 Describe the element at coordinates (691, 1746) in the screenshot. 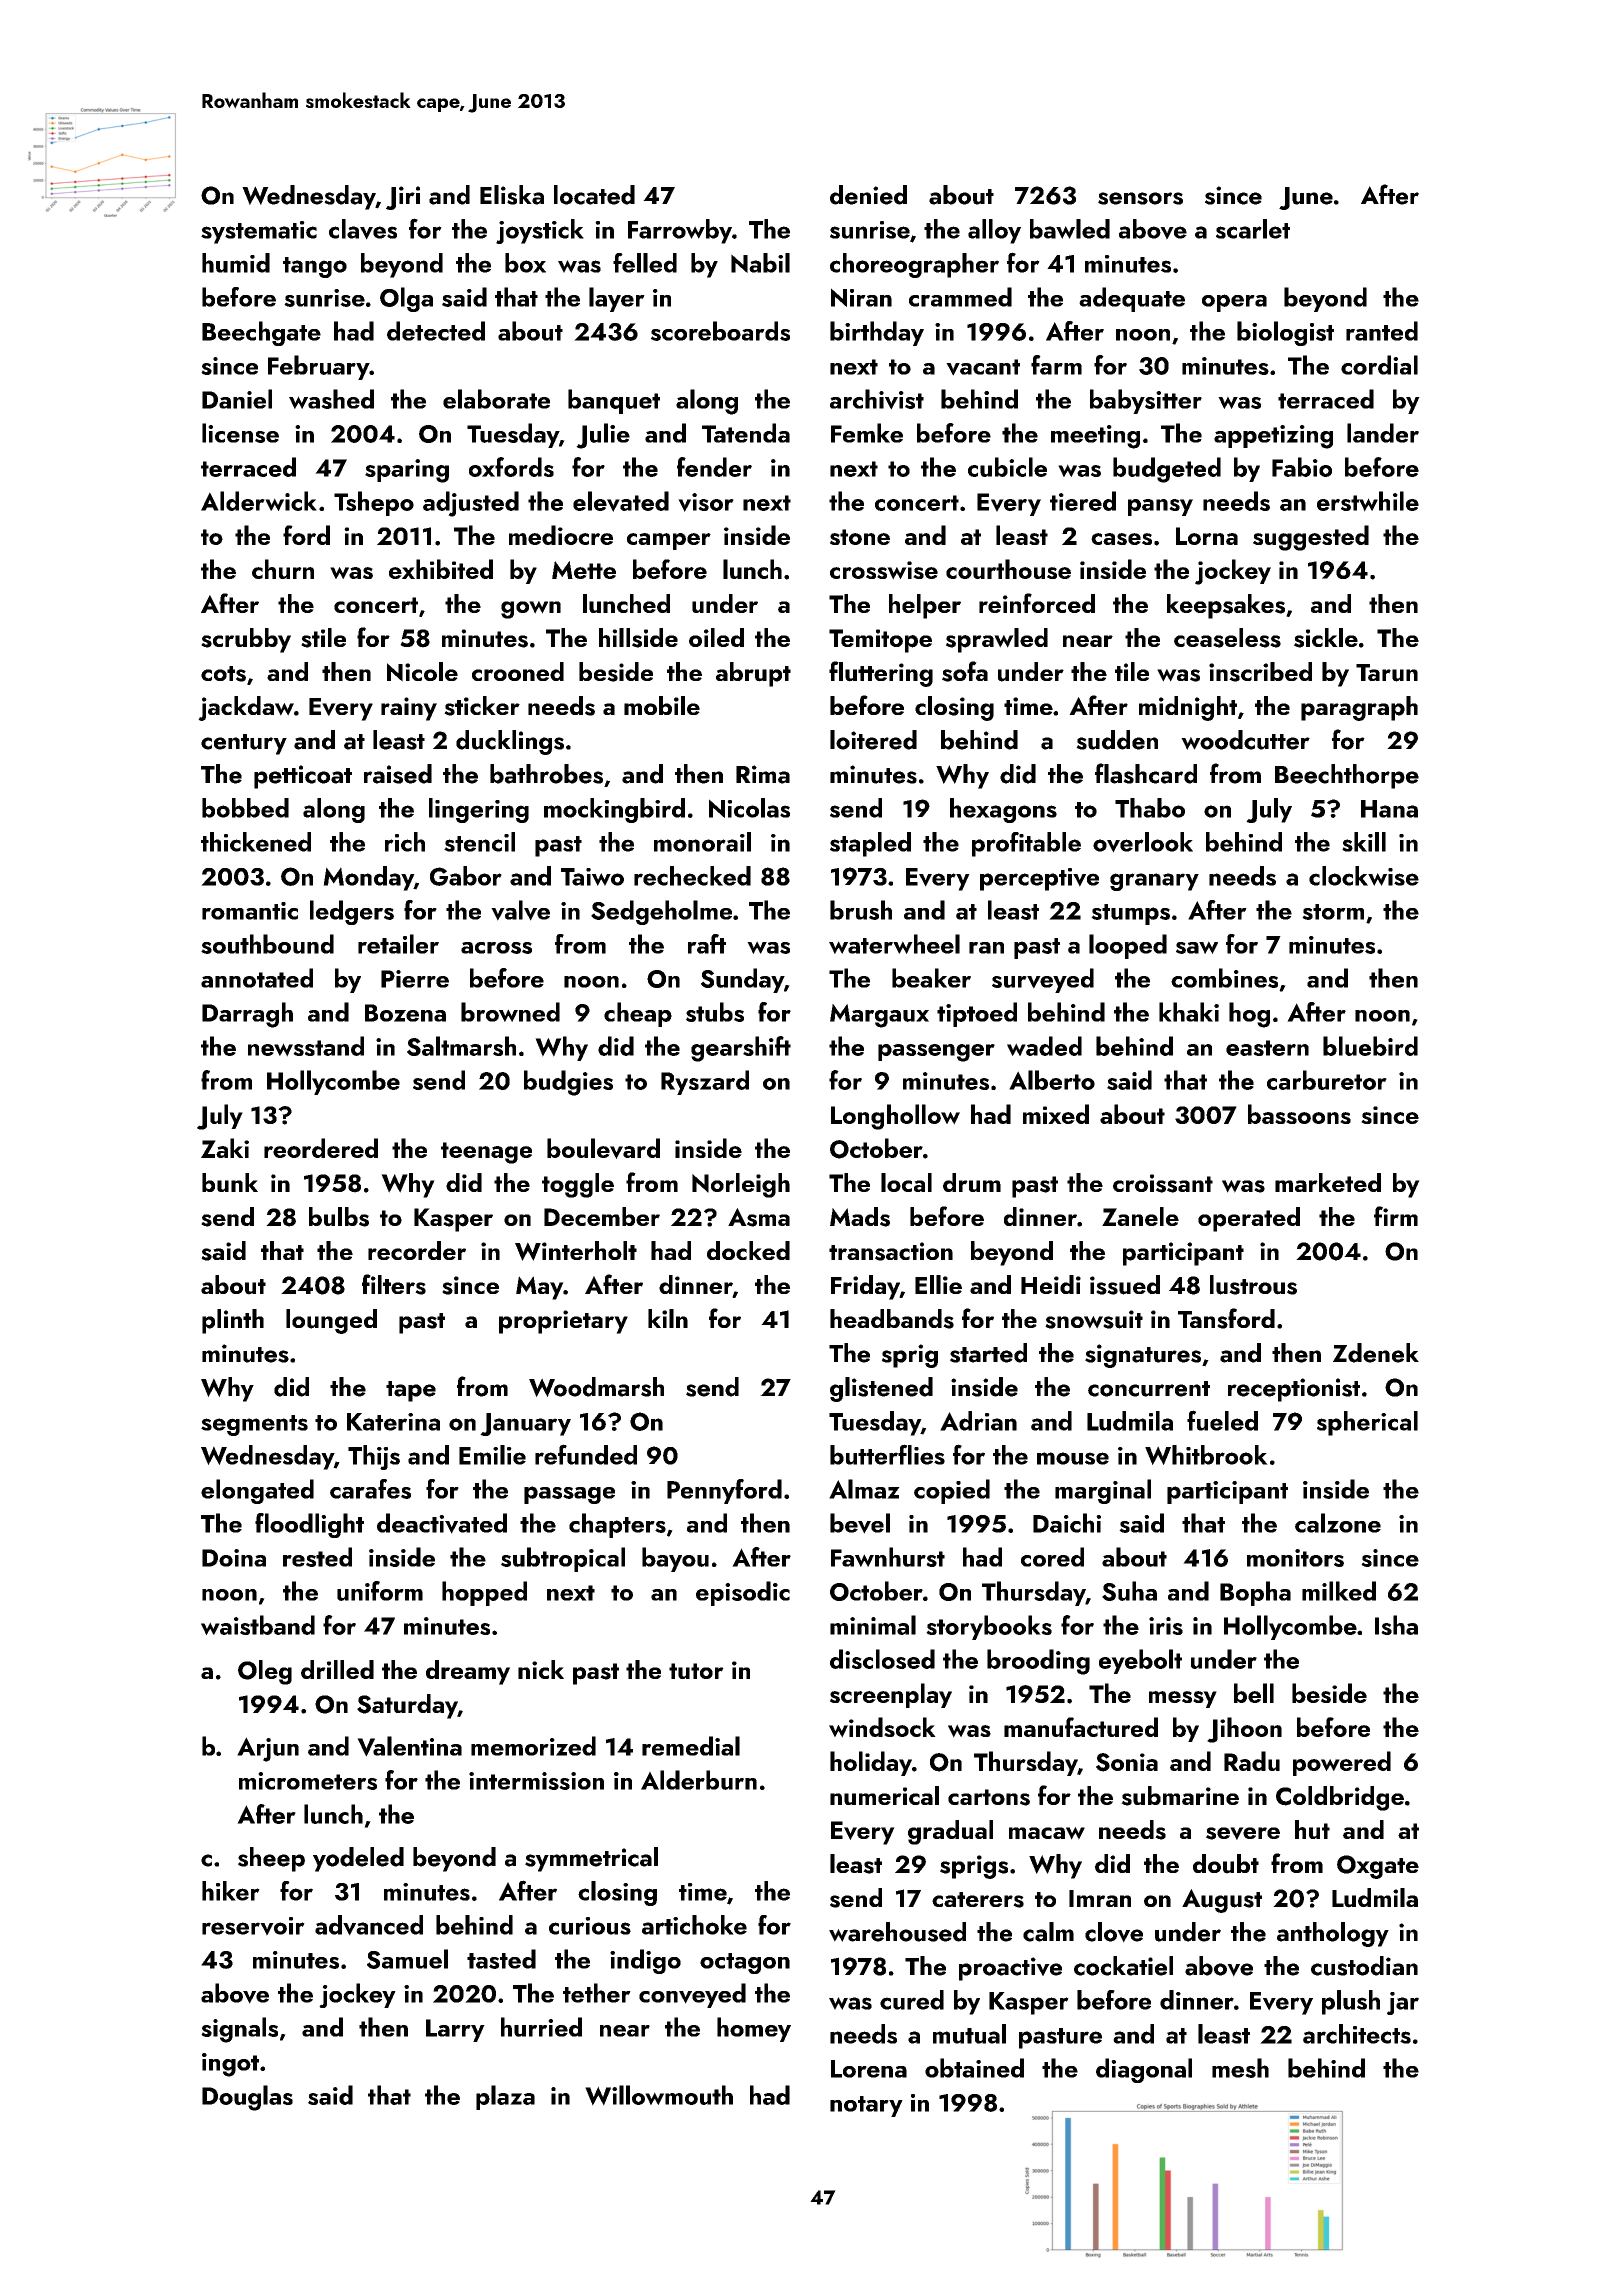

I see `remedial` at that location.
